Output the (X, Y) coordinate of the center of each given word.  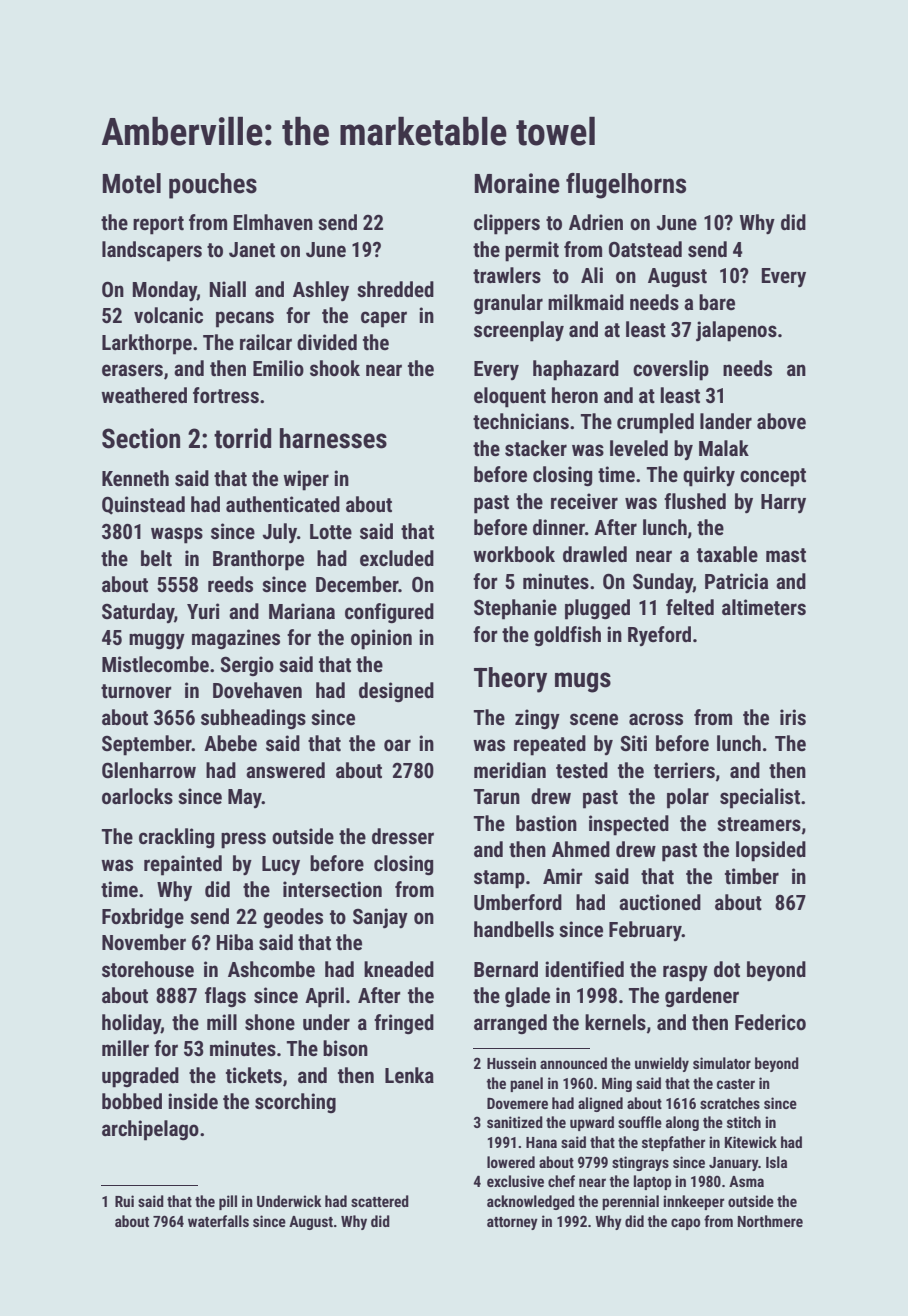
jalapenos (736, 331)
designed (396, 692)
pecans (245, 319)
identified (584, 969)
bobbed (132, 1101)
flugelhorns (626, 186)
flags (225, 997)
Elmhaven (273, 222)
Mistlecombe (155, 664)
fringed (404, 1024)
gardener (702, 997)
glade (527, 997)
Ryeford (659, 636)
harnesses (333, 438)
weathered (144, 395)
